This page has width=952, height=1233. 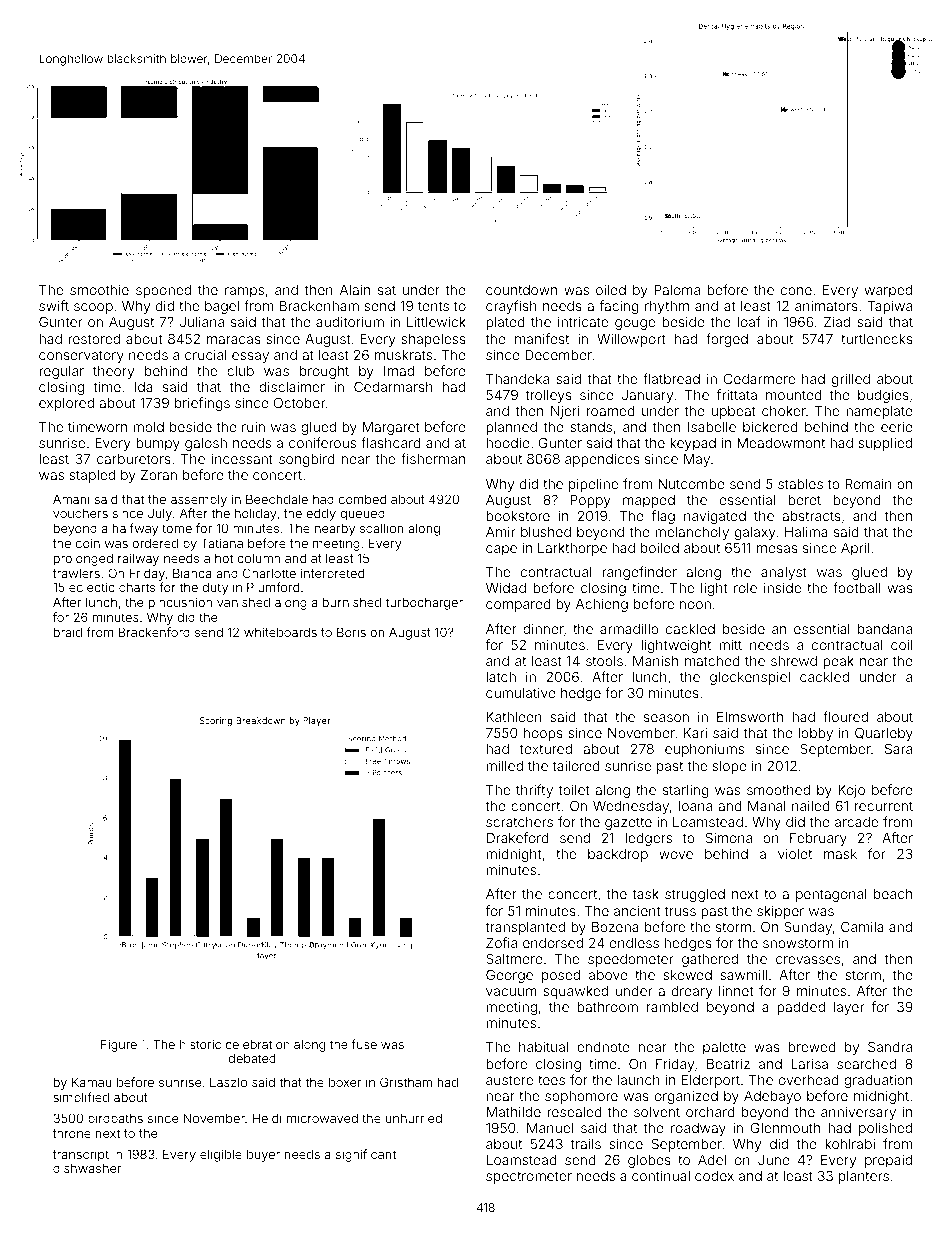 What do you see at coordinates (253, 427) in the page?
I see `ruin` at bounding box center [253, 427].
